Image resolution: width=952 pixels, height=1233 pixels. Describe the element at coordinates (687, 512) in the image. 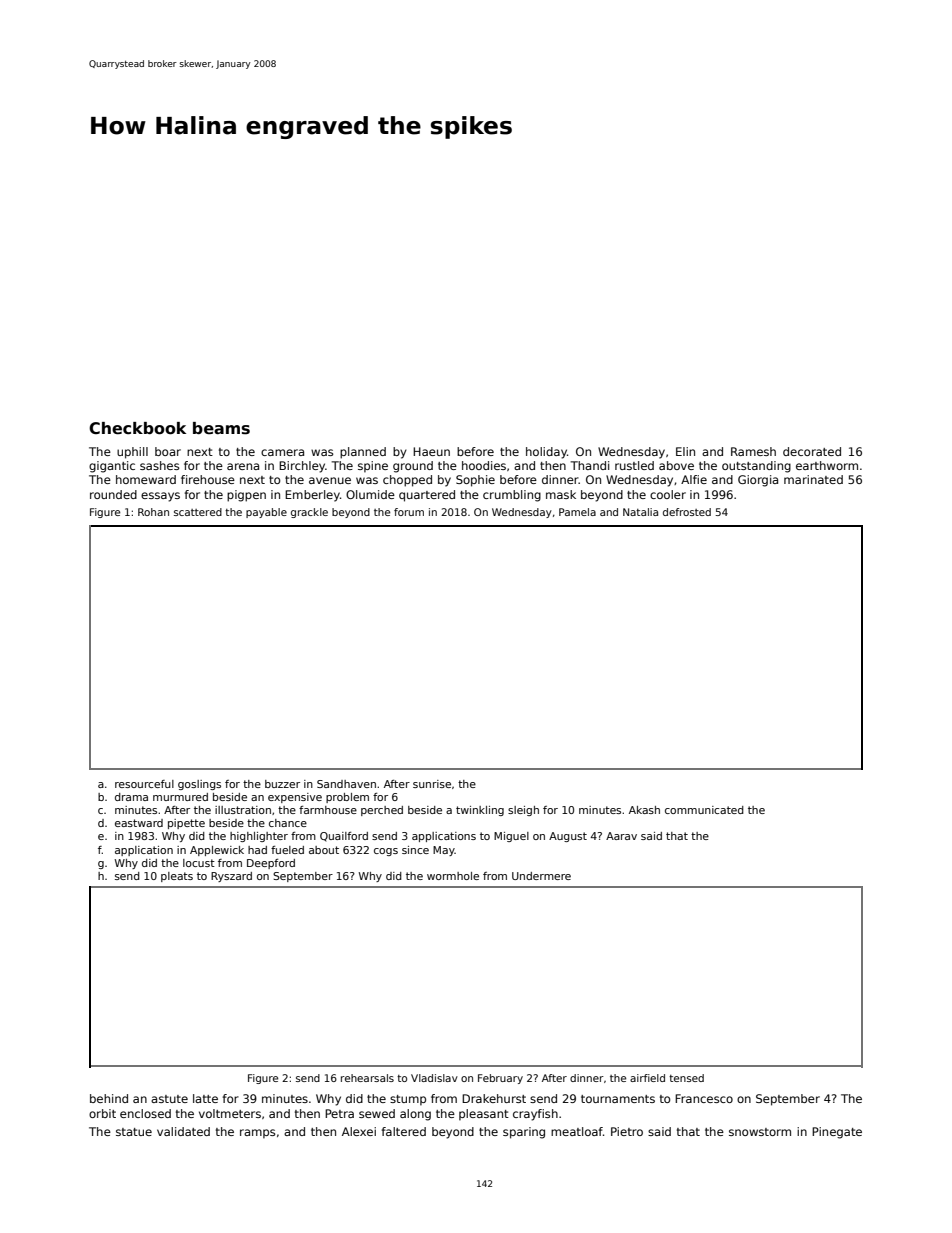

I see `defrosted` at that location.
